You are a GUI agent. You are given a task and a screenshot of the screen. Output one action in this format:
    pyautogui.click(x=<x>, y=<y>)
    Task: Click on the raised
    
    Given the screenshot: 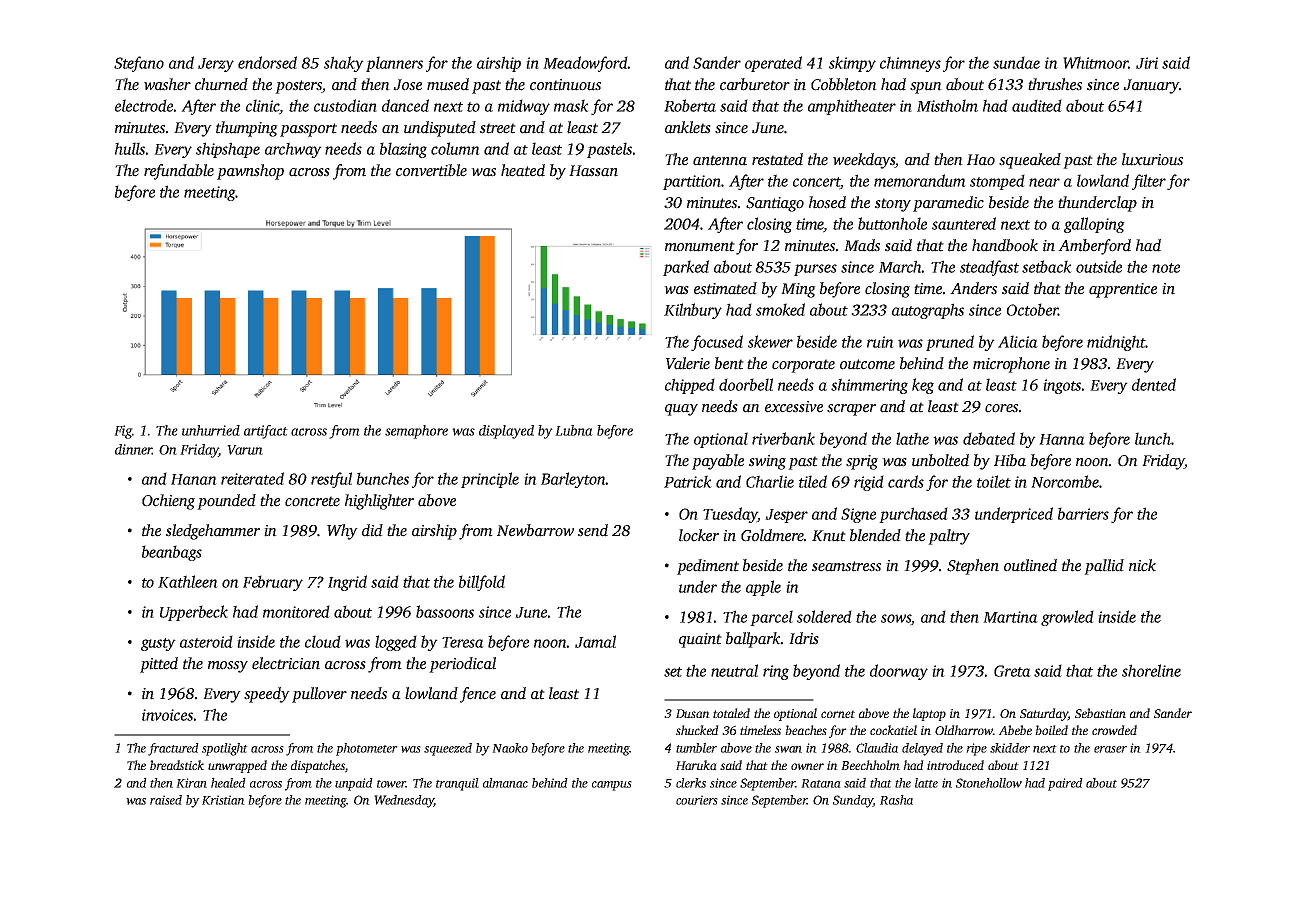 What is the action you would take?
    pyautogui.click(x=166, y=800)
